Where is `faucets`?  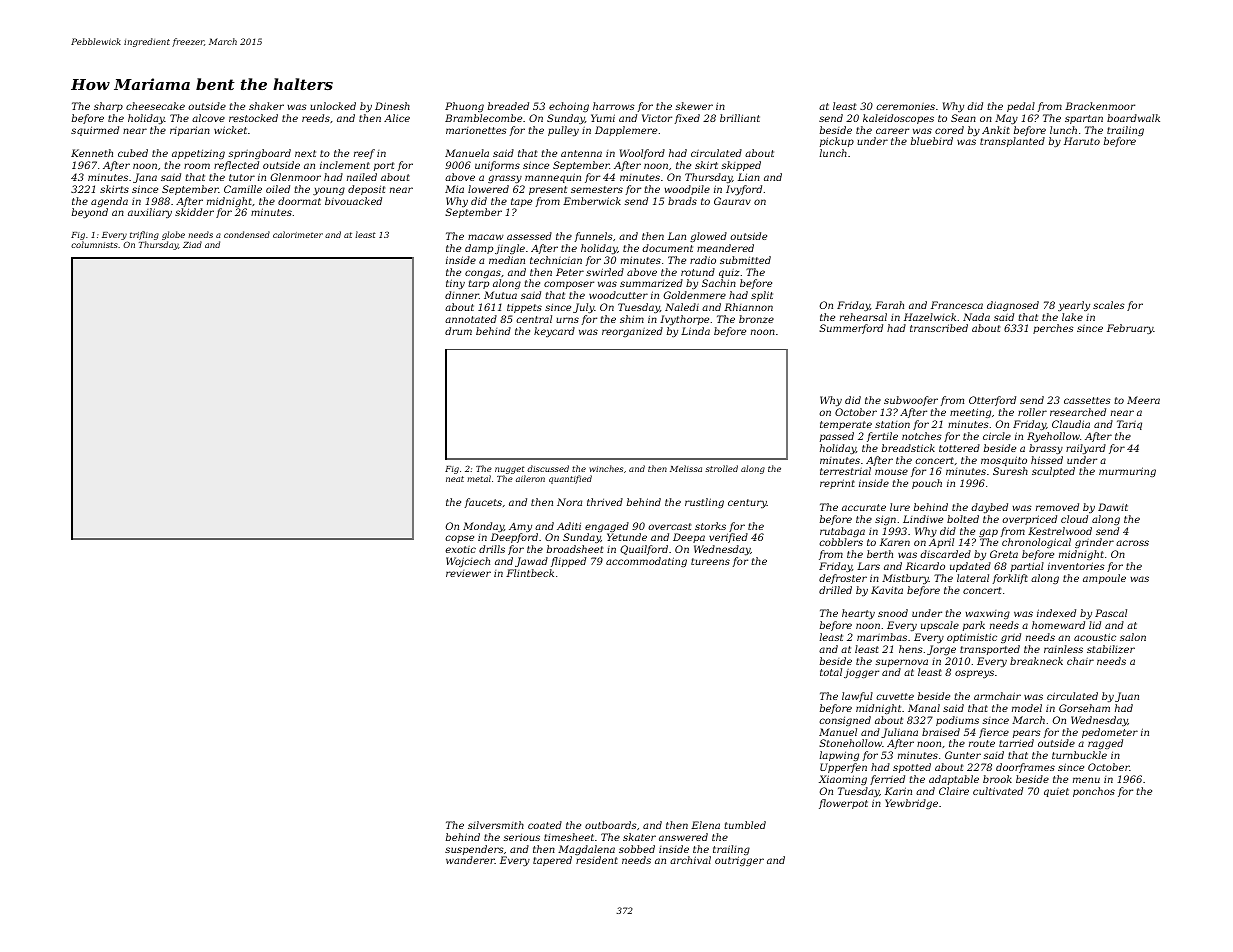 faucets is located at coordinates (483, 503).
